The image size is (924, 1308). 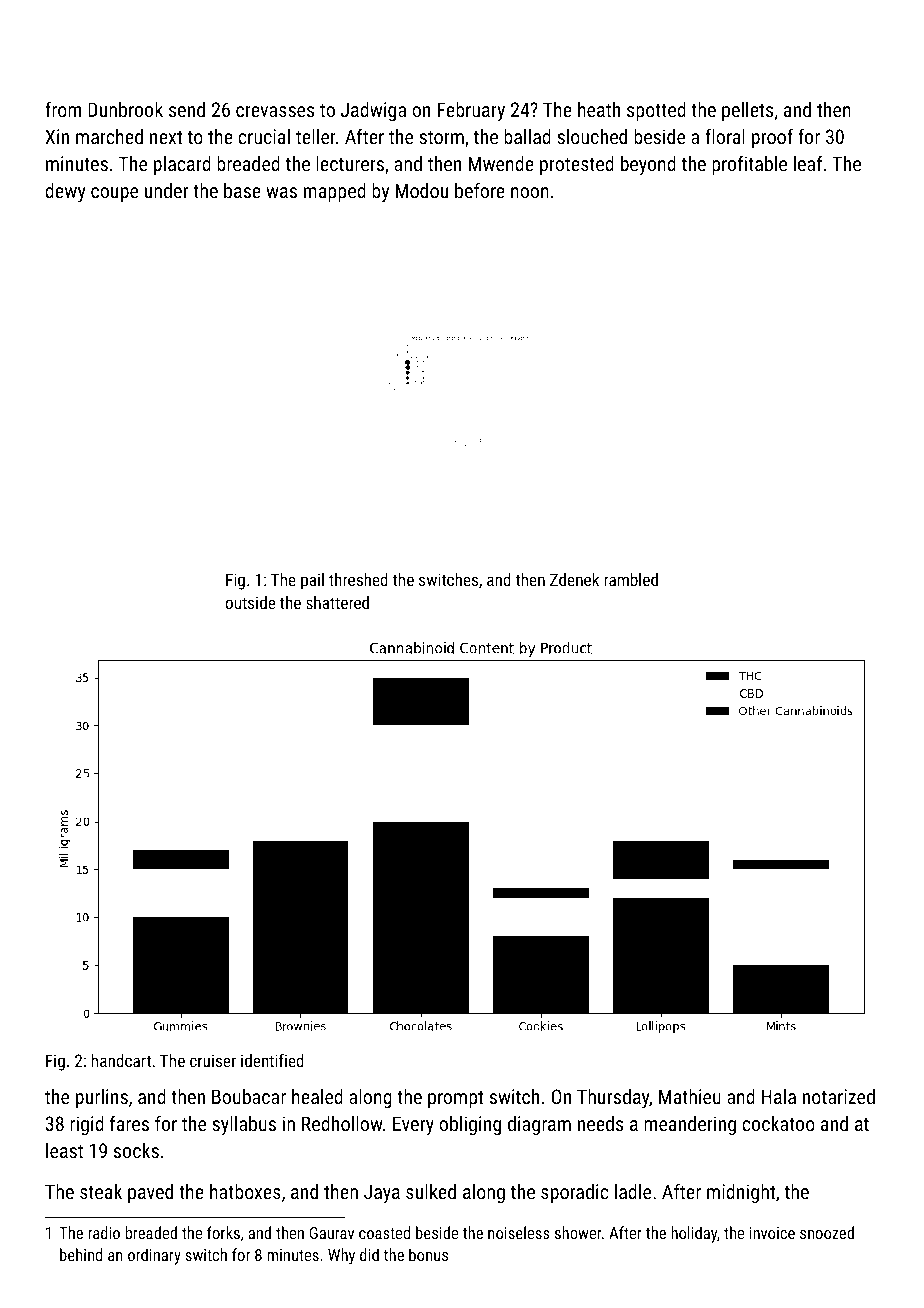 I want to click on rambled, so click(x=631, y=579).
